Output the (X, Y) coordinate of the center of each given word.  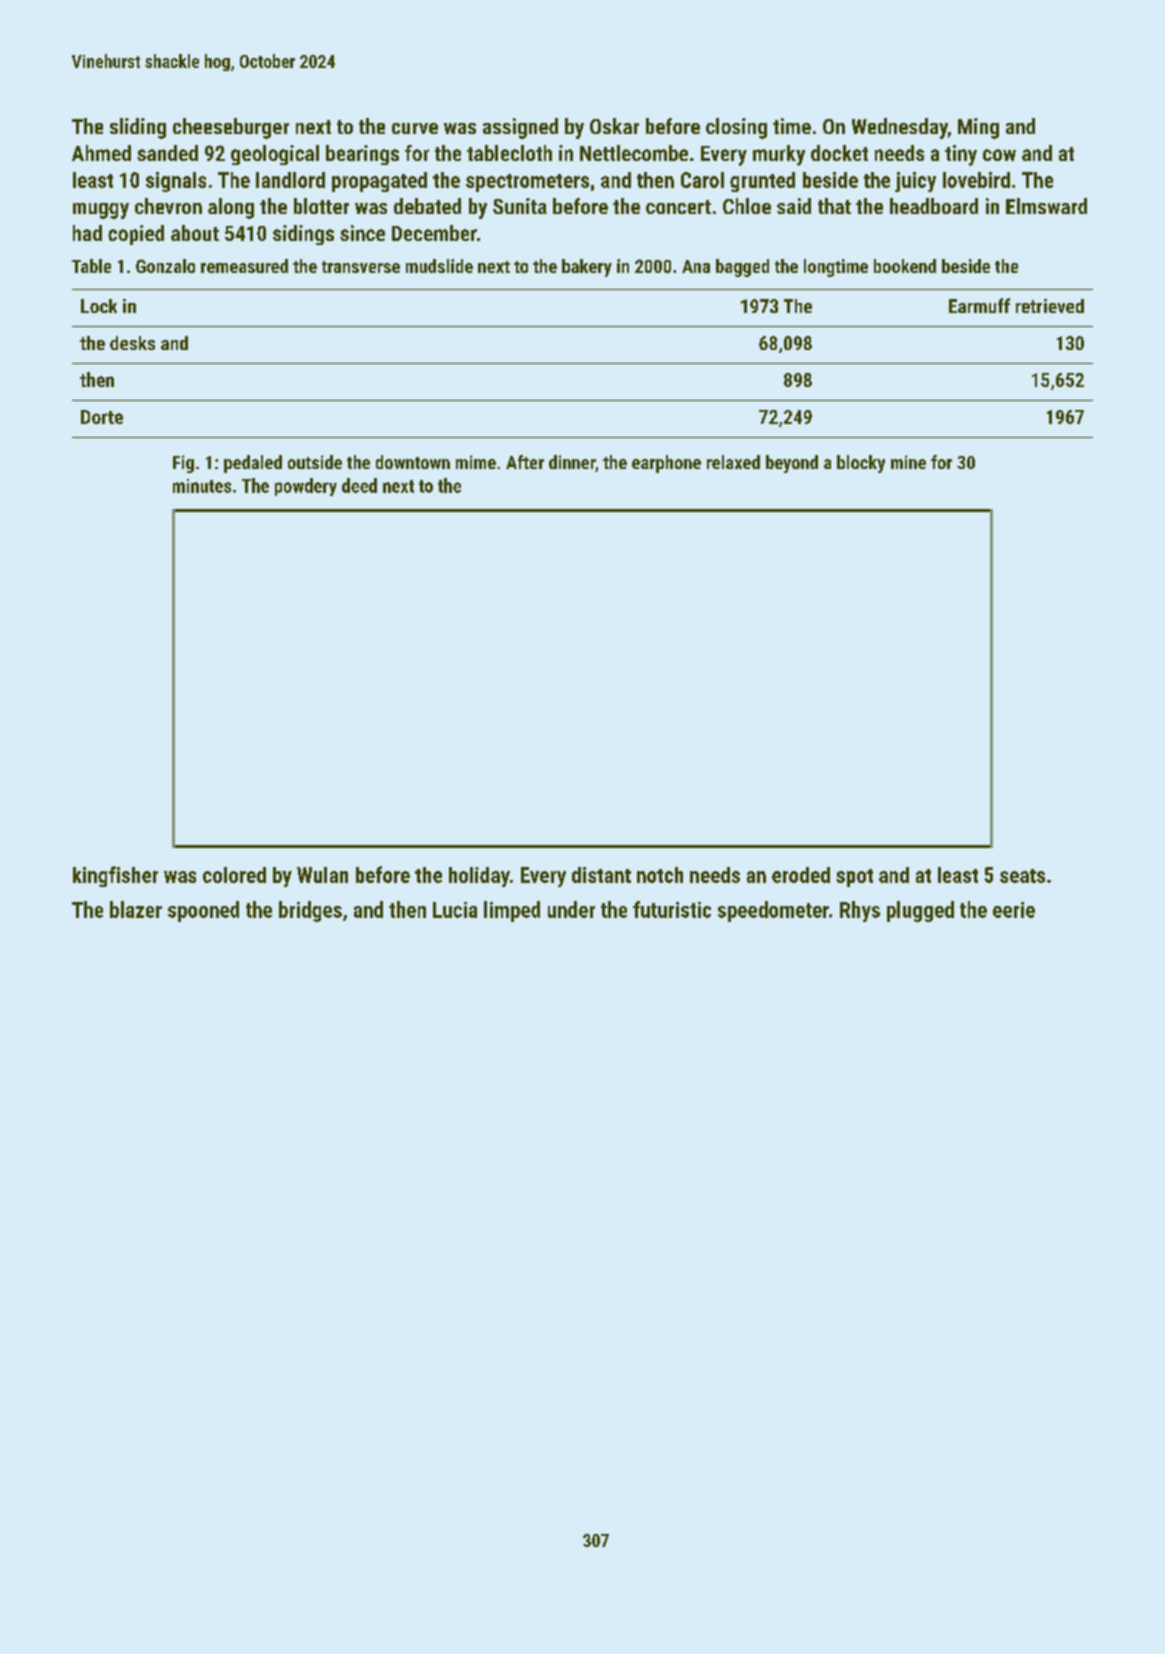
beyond (792, 464)
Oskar (614, 126)
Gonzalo (165, 266)
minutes (202, 486)
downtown (413, 462)
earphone (666, 464)
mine (908, 462)
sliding (138, 128)
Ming (978, 128)
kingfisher (115, 876)
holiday (479, 877)
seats (1022, 876)
